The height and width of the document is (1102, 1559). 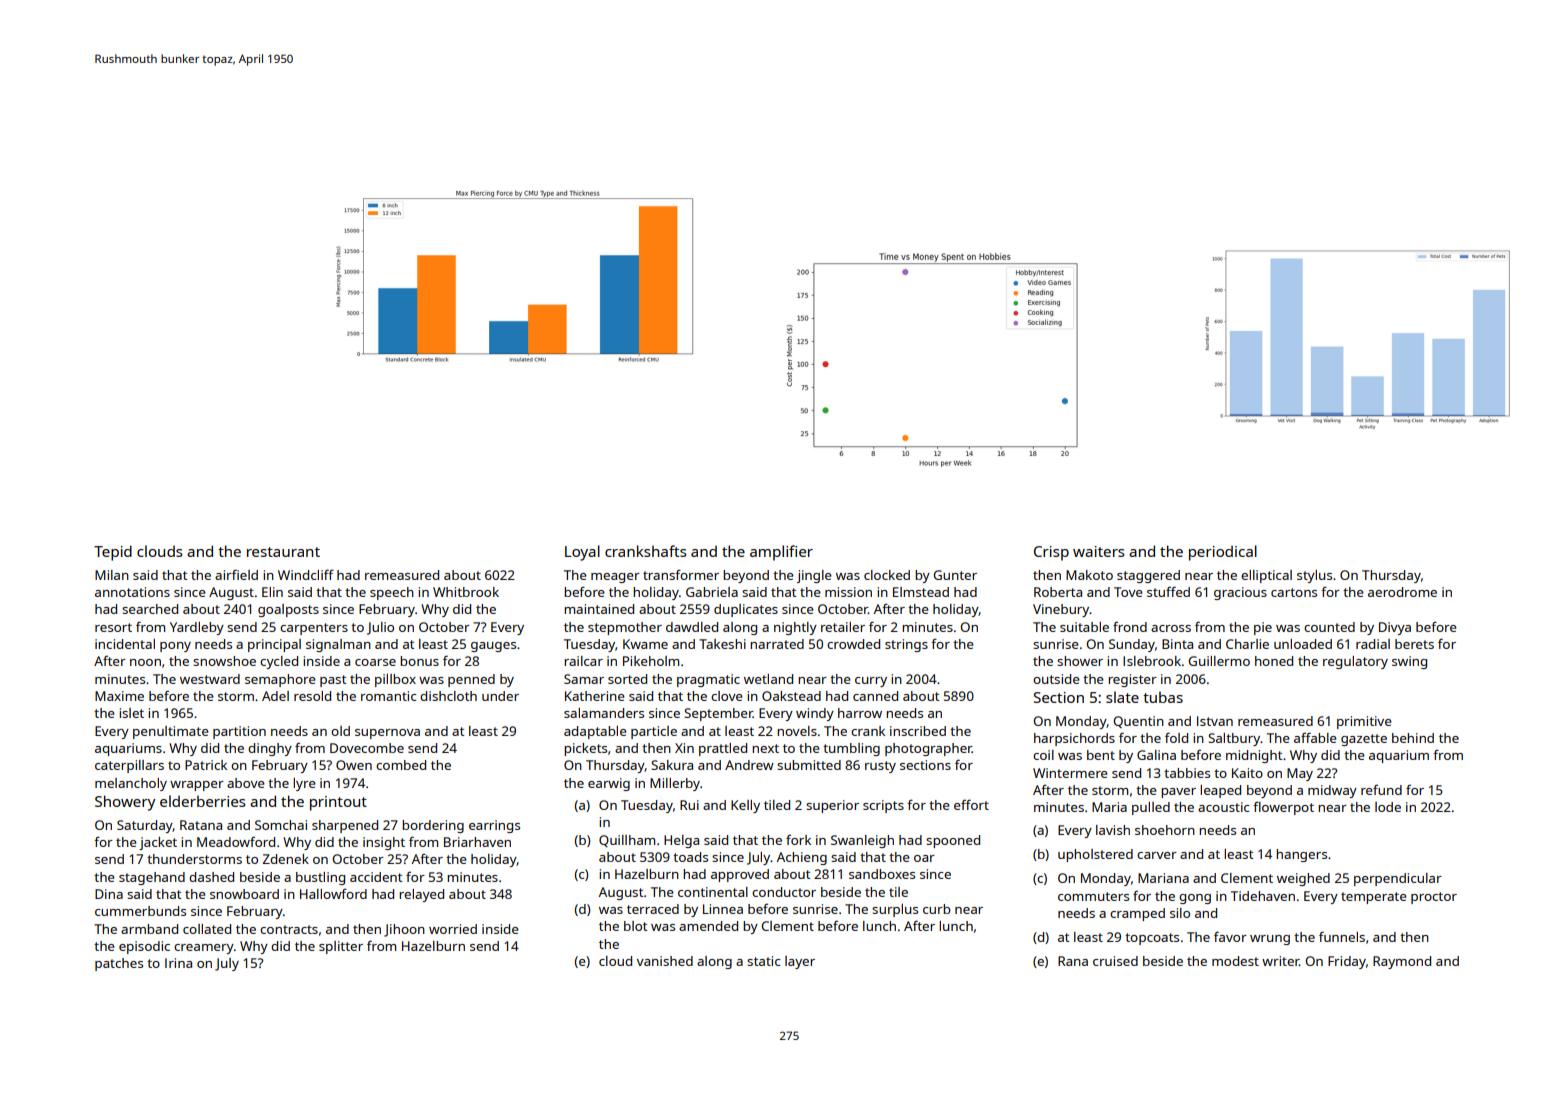 What do you see at coordinates (341, 947) in the document?
I see `splitter` at bounding box center [341, 947].
